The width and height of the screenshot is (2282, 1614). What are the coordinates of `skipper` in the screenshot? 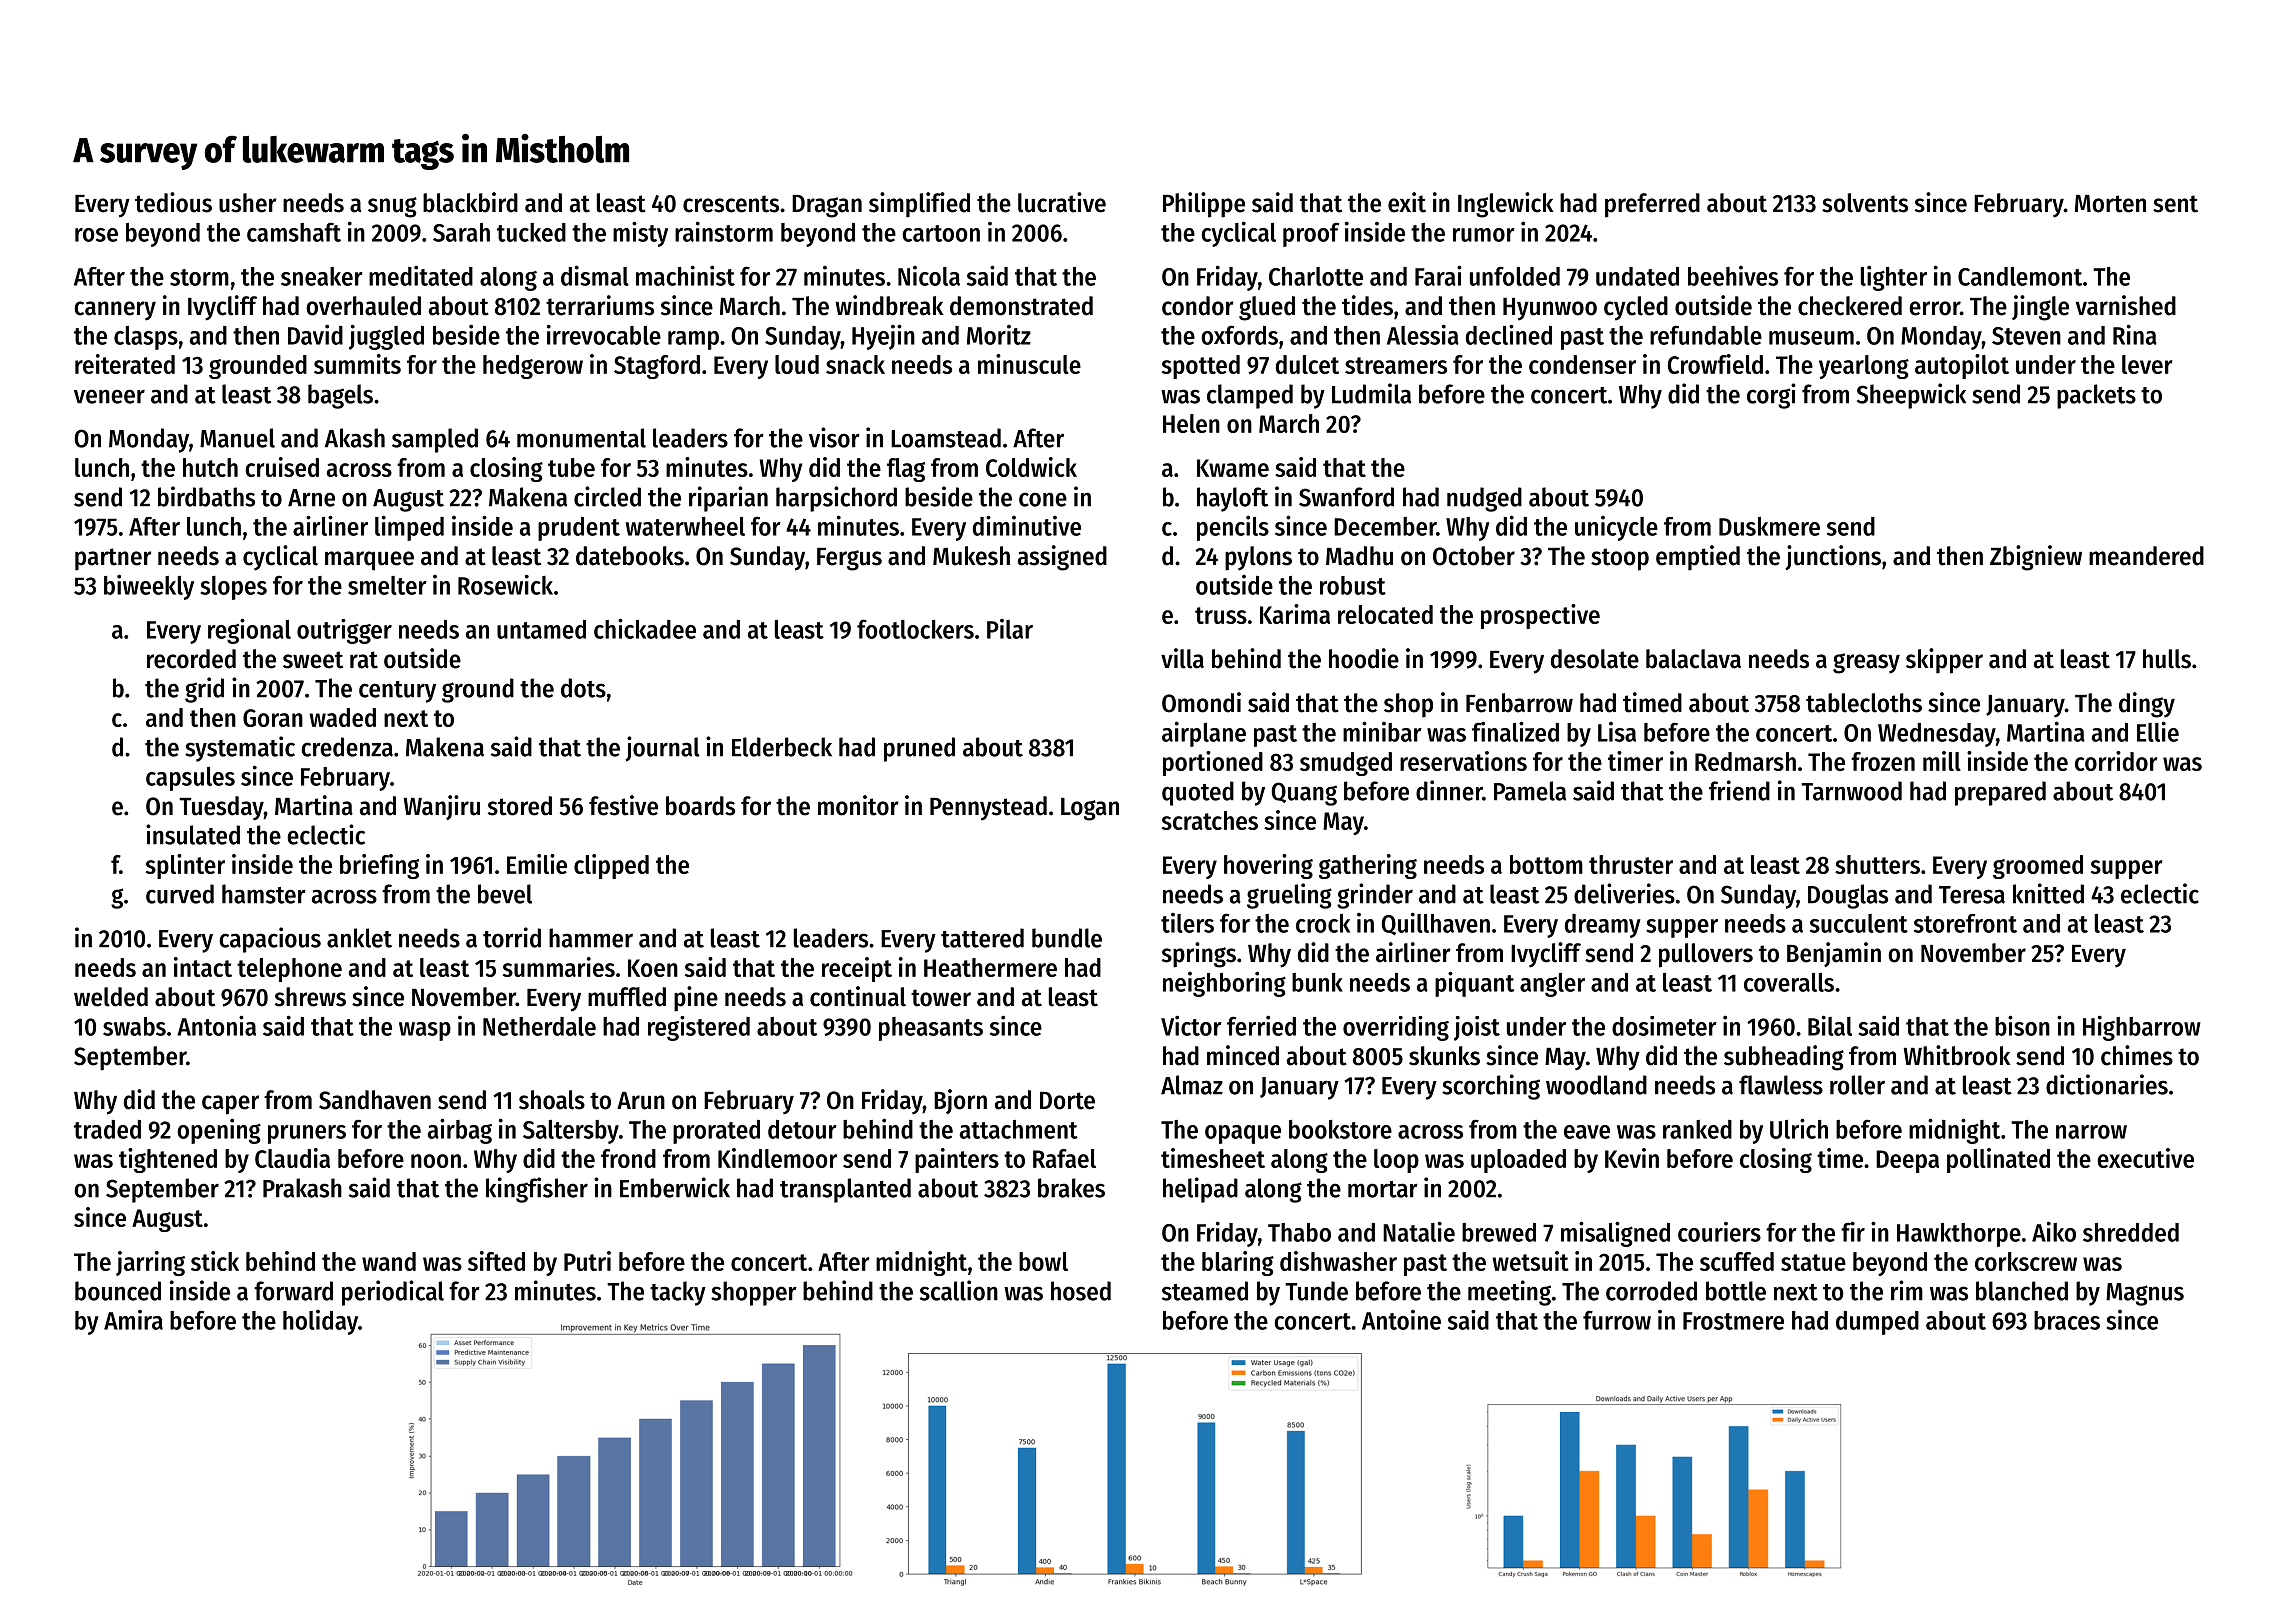 It's located at (1944, 661).
